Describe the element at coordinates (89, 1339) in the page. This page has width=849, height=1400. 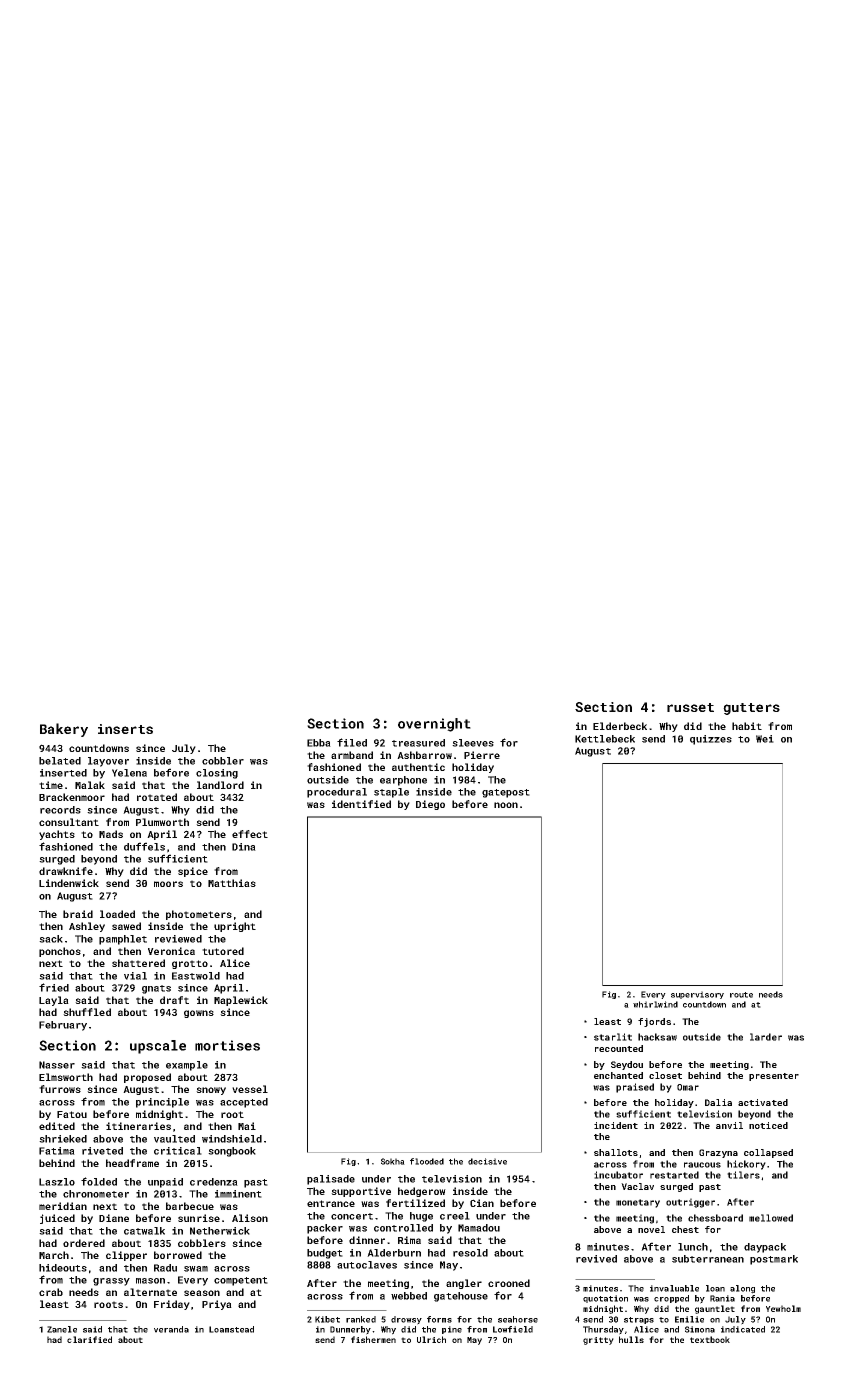
I see `clarified` at that location.
